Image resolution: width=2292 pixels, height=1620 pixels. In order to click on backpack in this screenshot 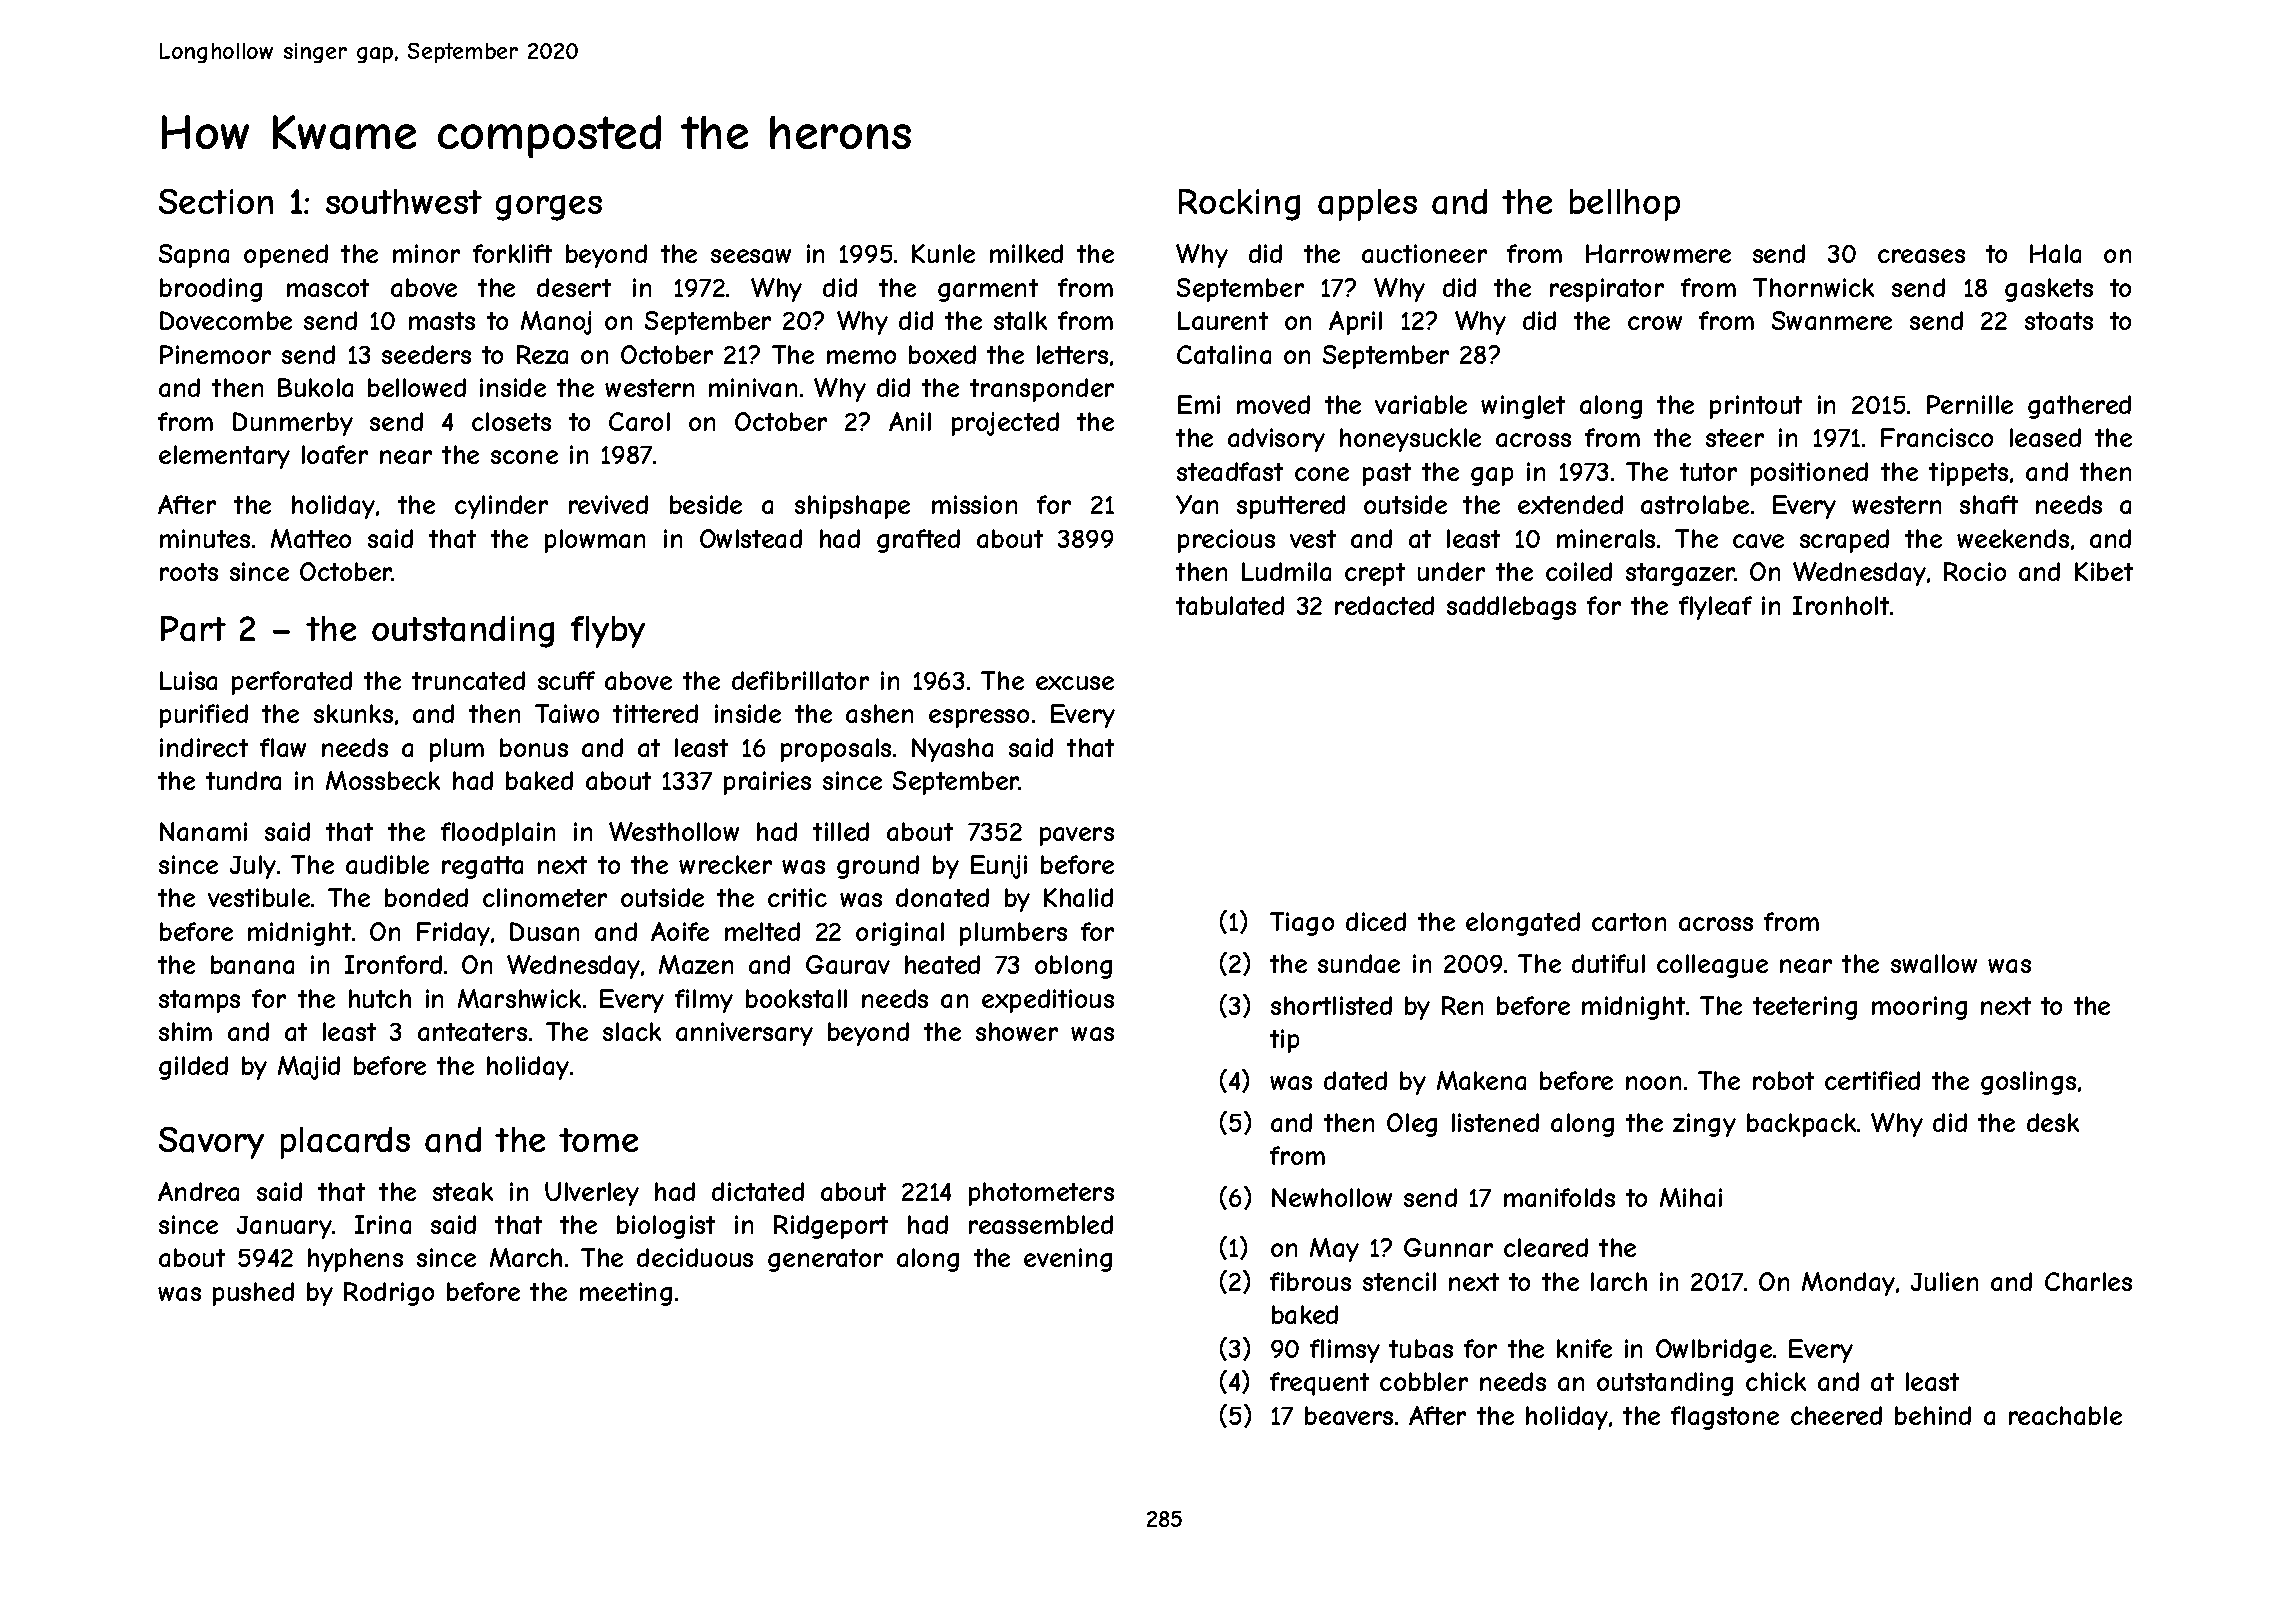, I will do `click(1801, 1125)`.
